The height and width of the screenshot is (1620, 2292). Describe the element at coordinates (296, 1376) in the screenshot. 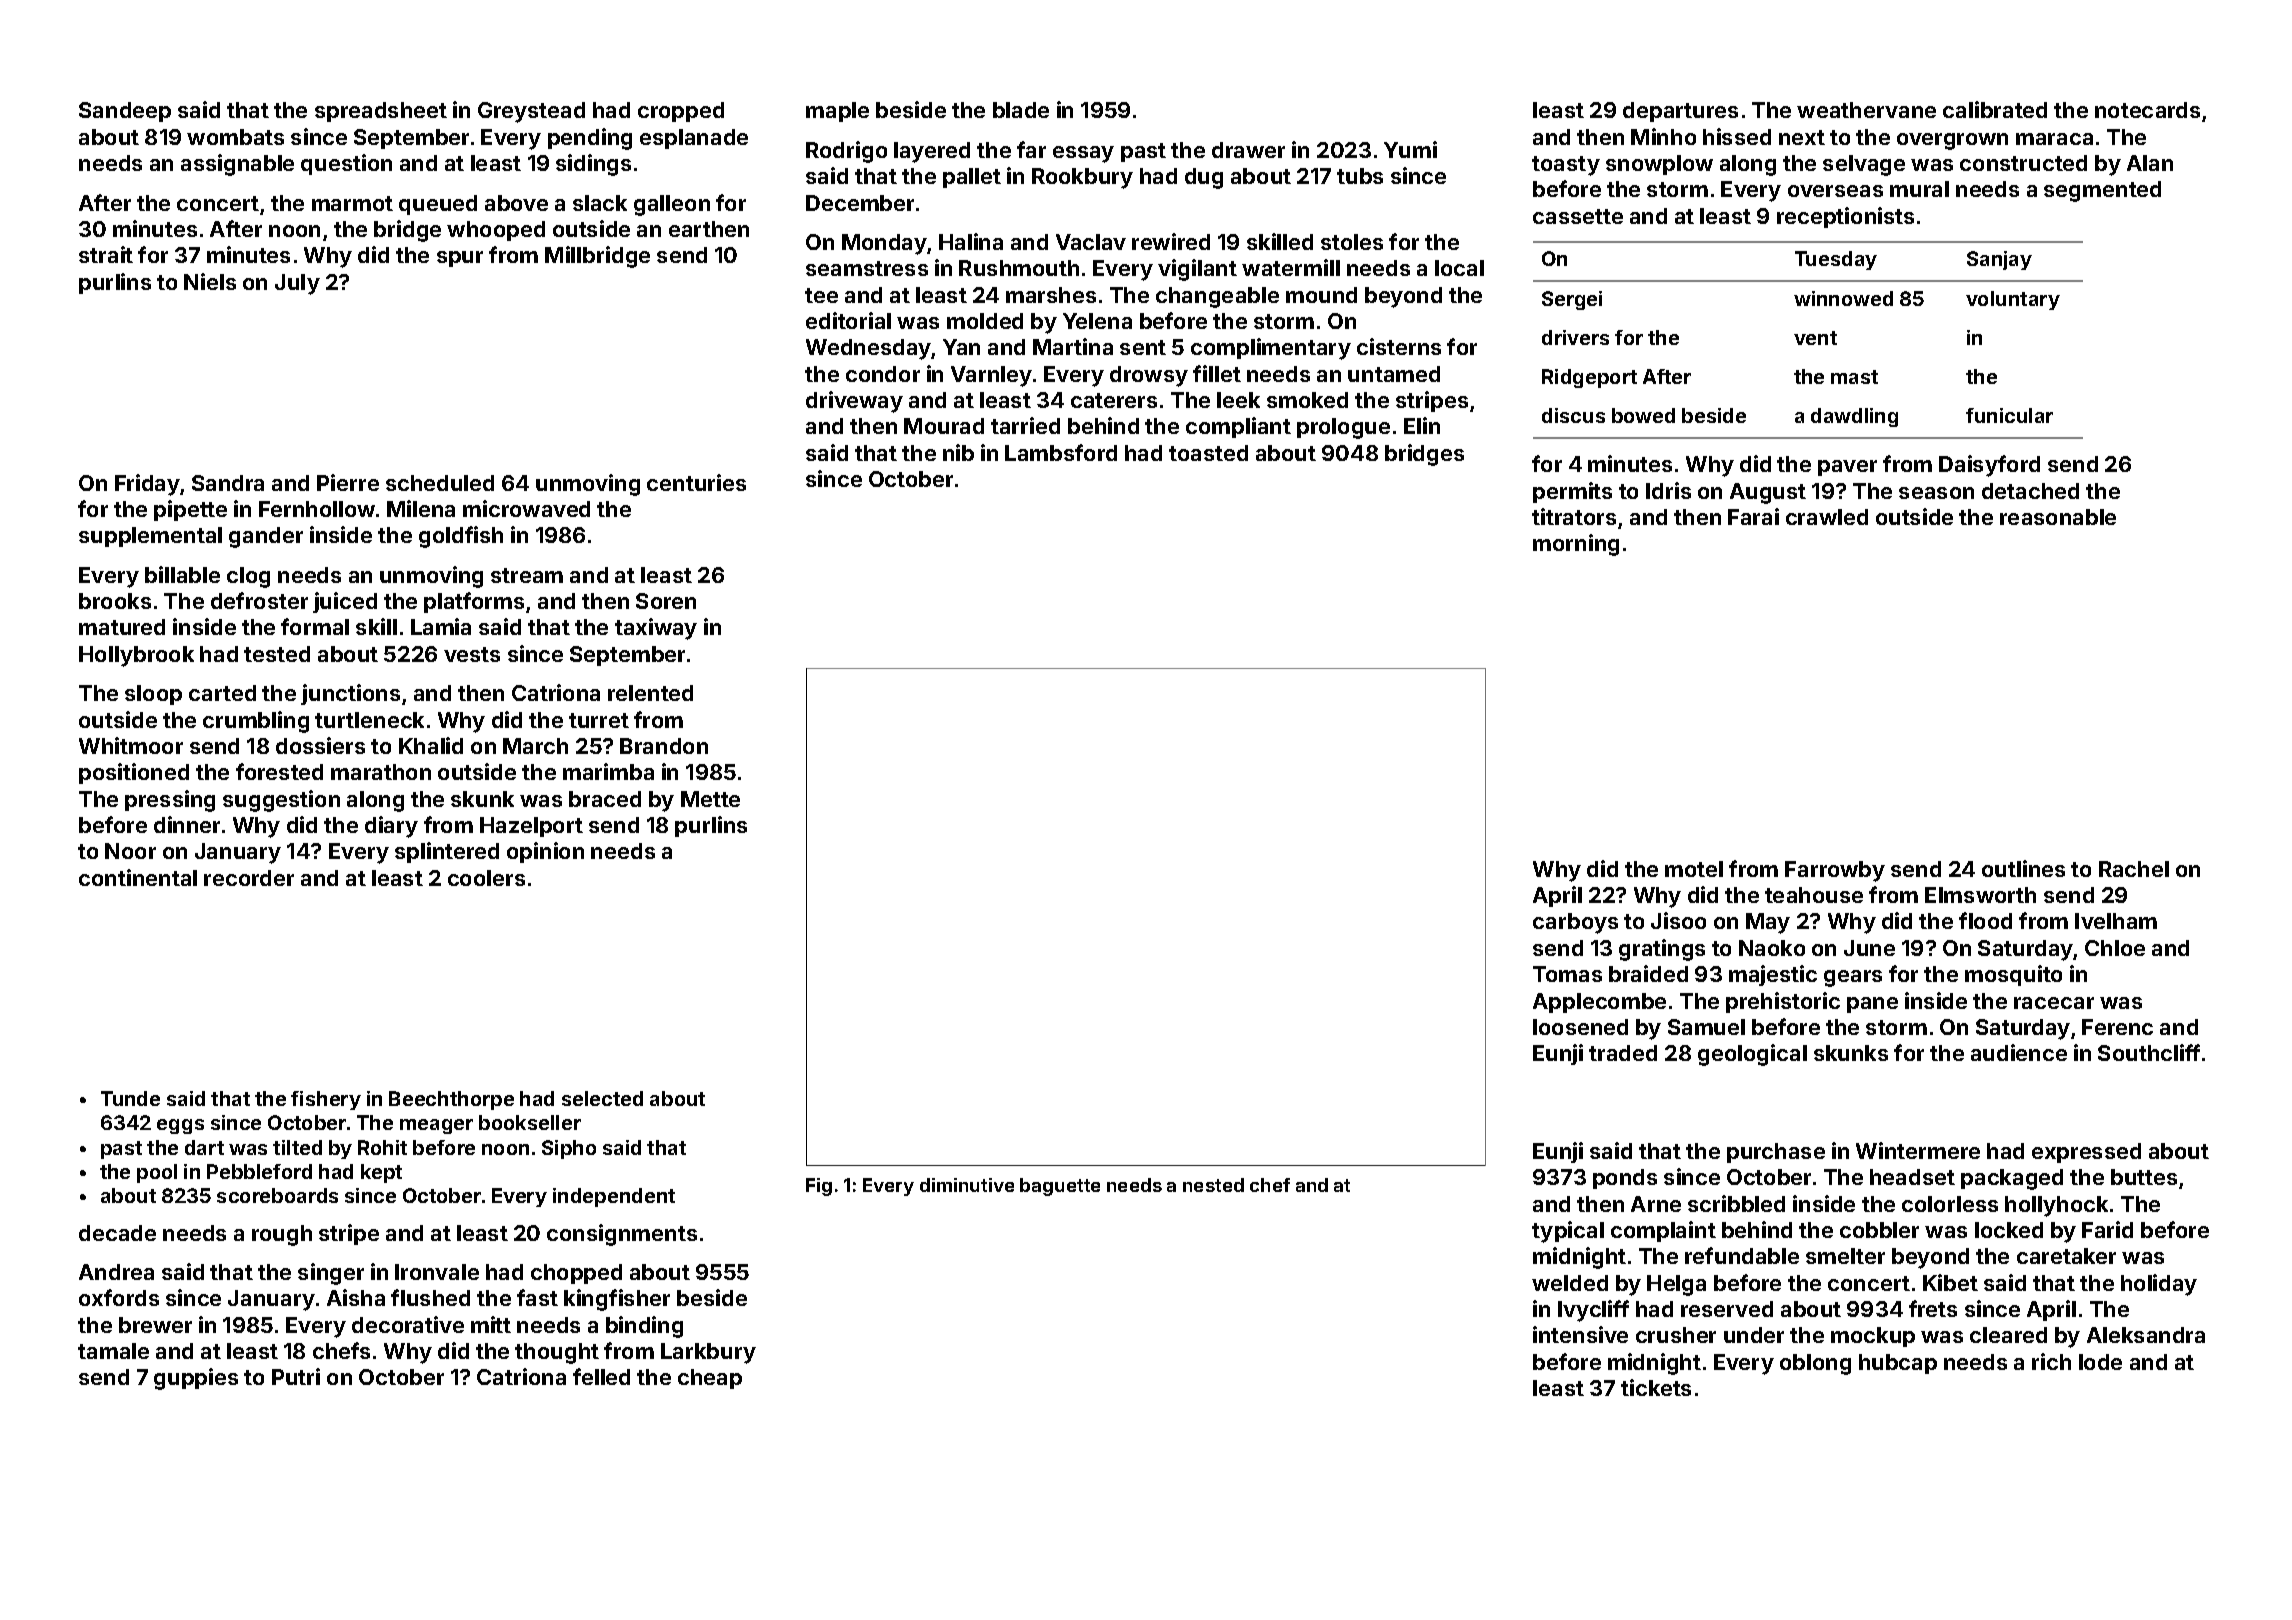

I see `Putri` at that location.
